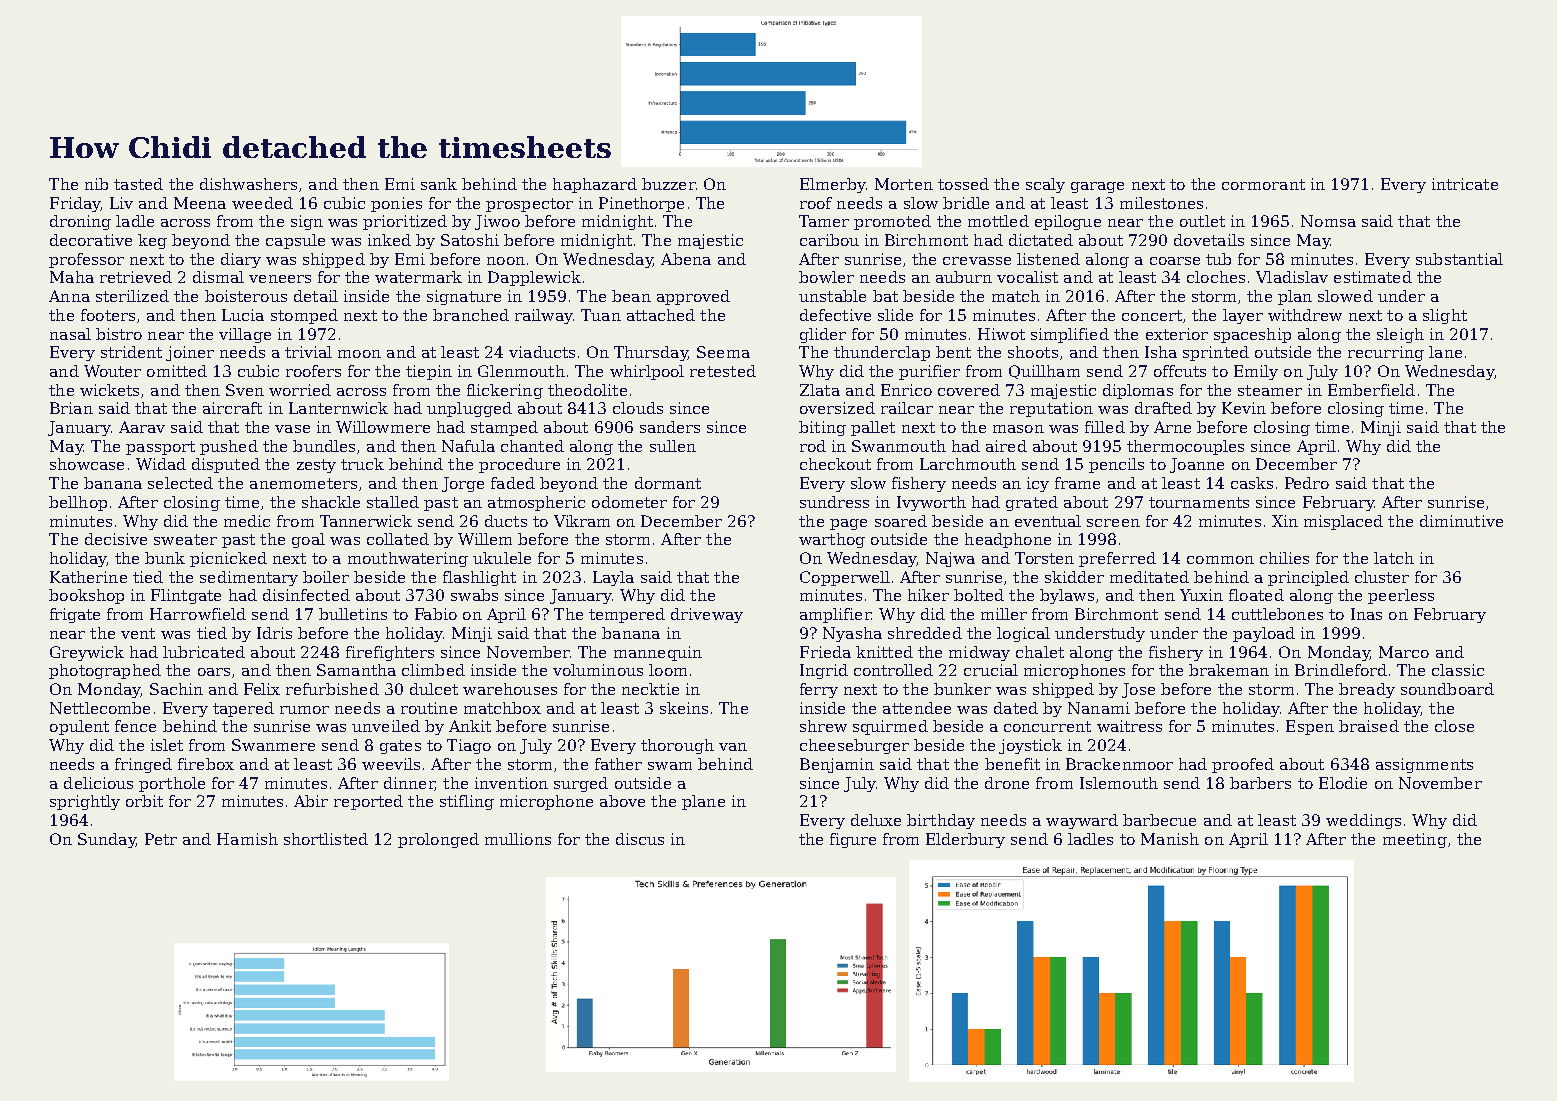 This page has height=1101, width=1557. What do you see at coordinates (1343, 783) in the page?
I see `Elodie` at bounding box center [1343, 783].
